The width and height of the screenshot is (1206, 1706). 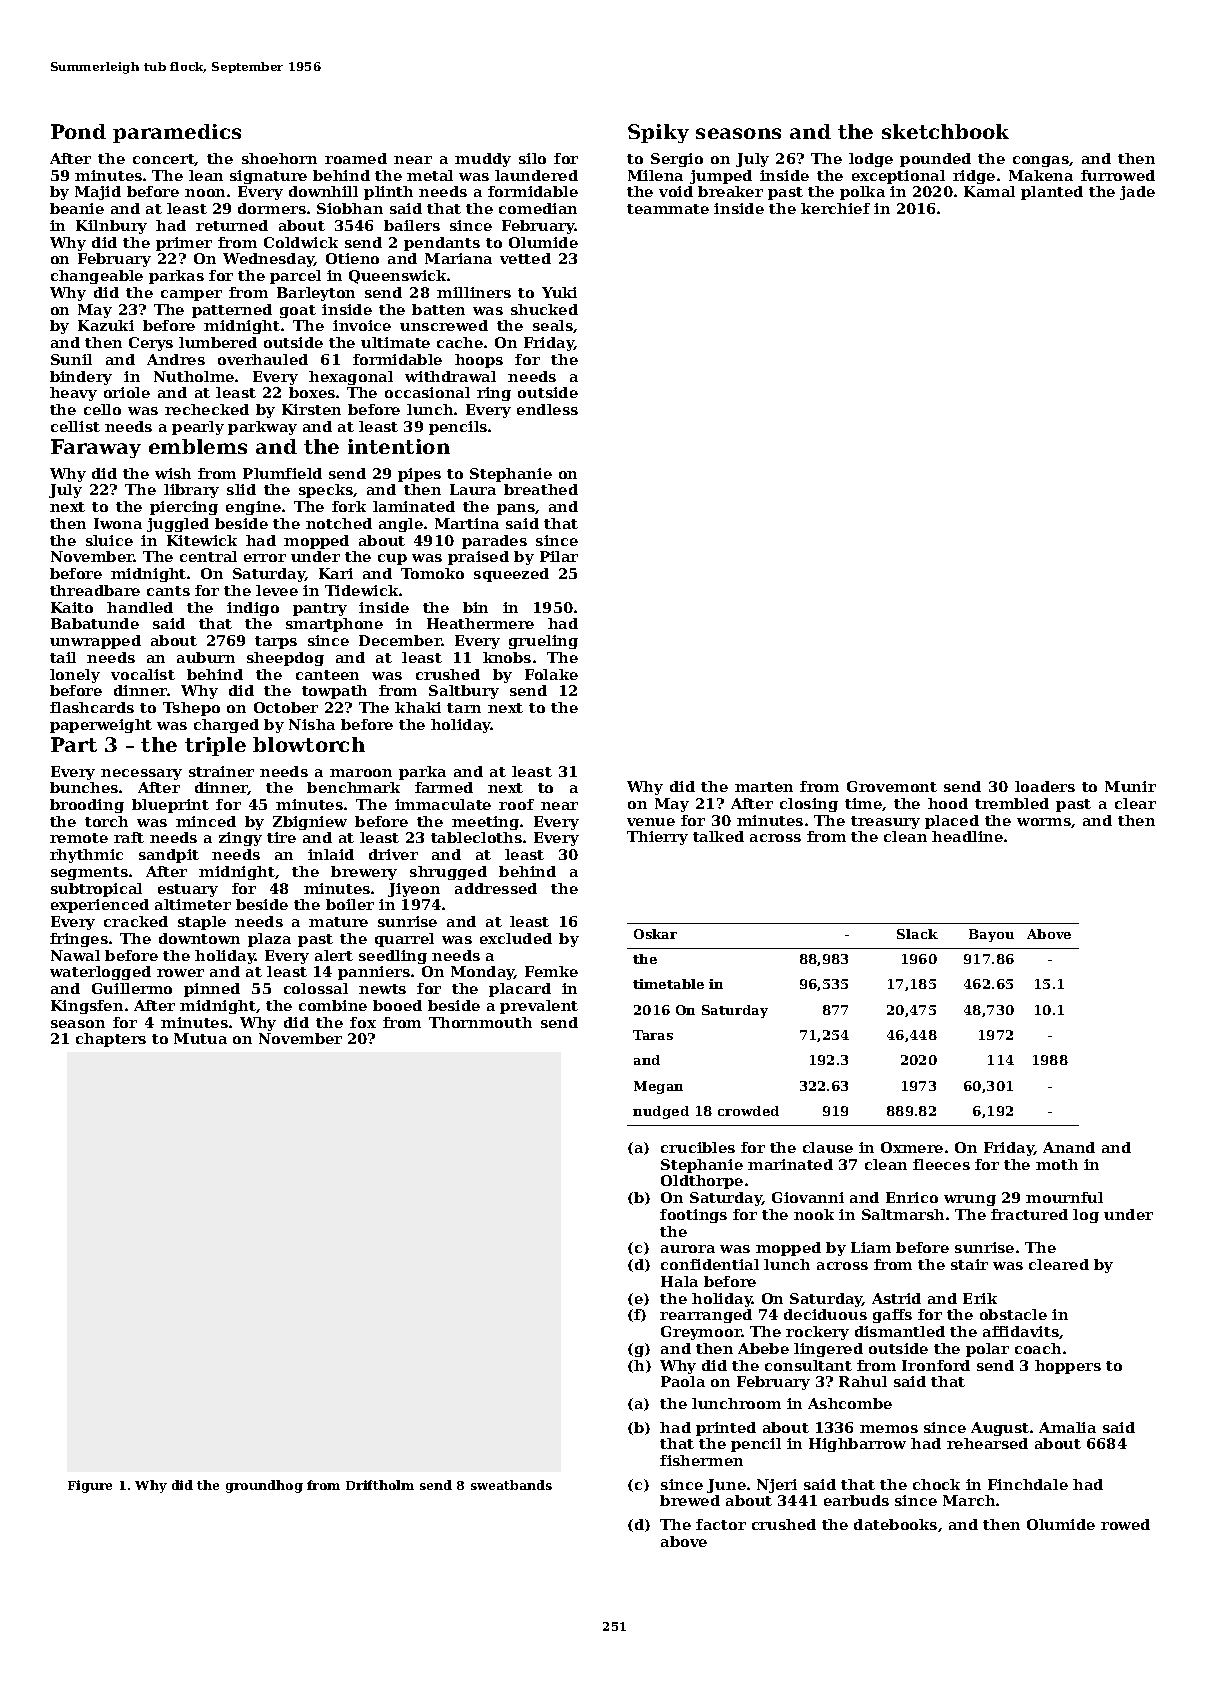 What do you see at coordinates (111, 1040) in the screenshot?
I see `chapters` at bounding box center [111, 1040].
